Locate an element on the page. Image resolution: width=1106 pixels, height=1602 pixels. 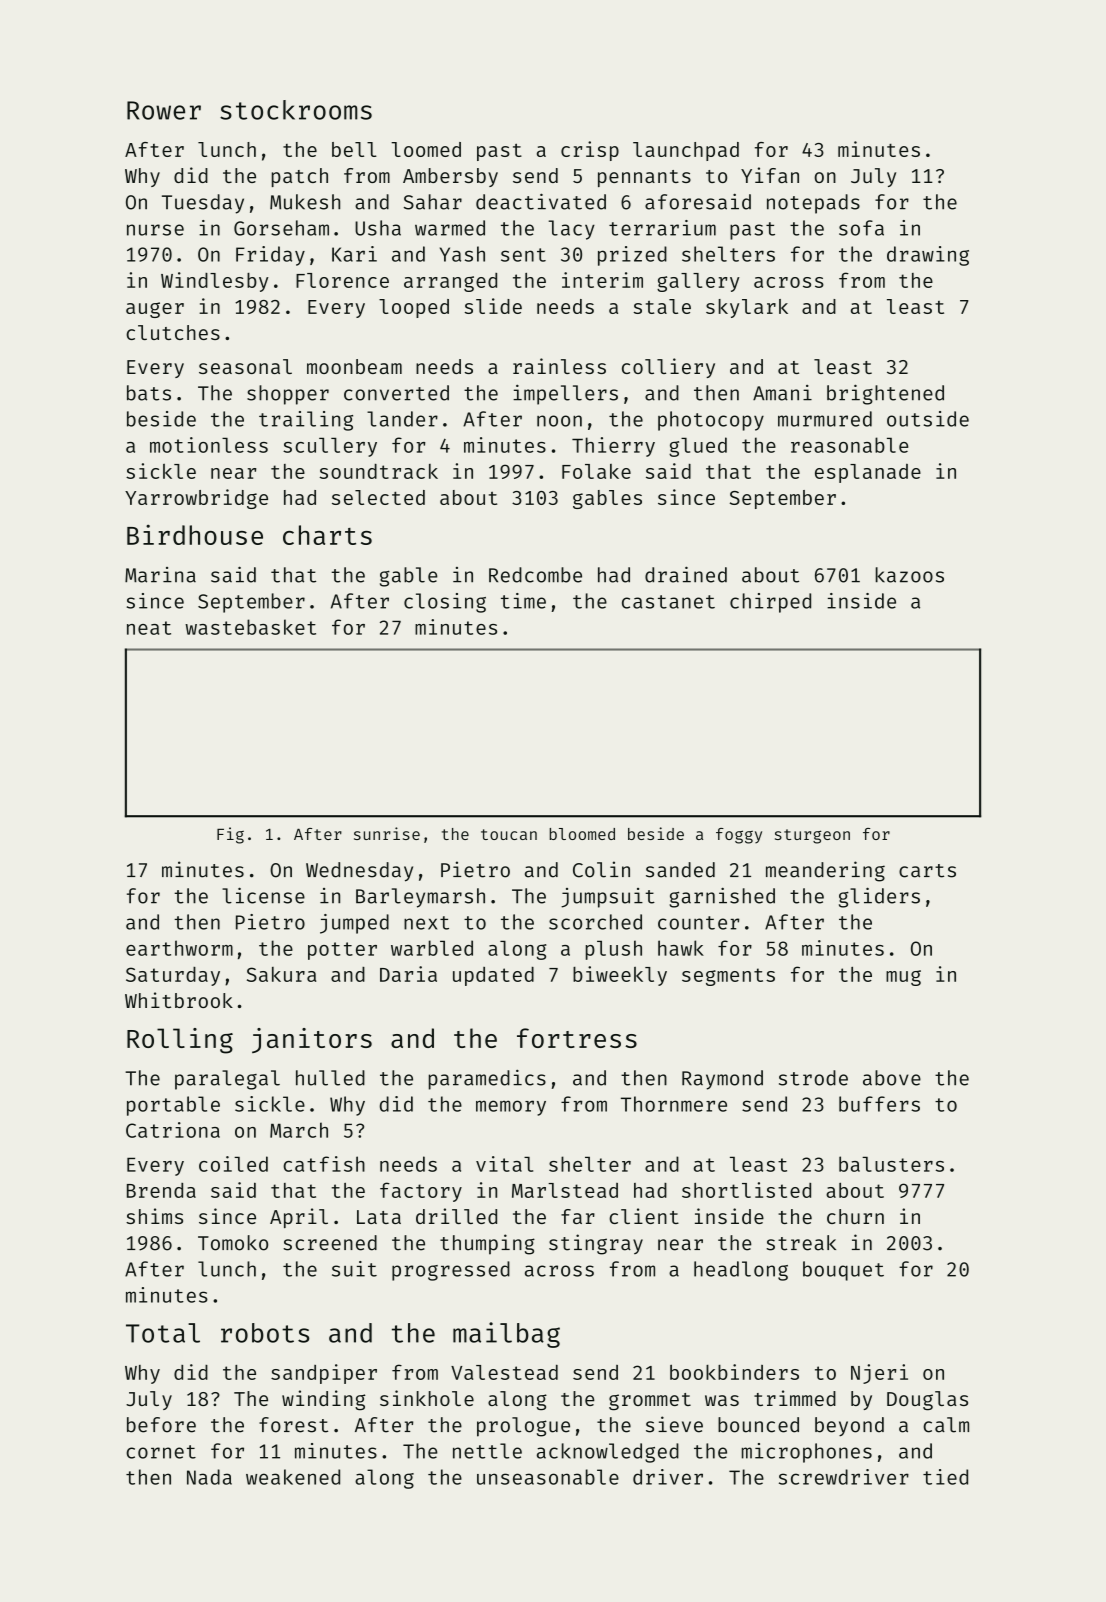
chirped is located at coordinates (770, 603).
